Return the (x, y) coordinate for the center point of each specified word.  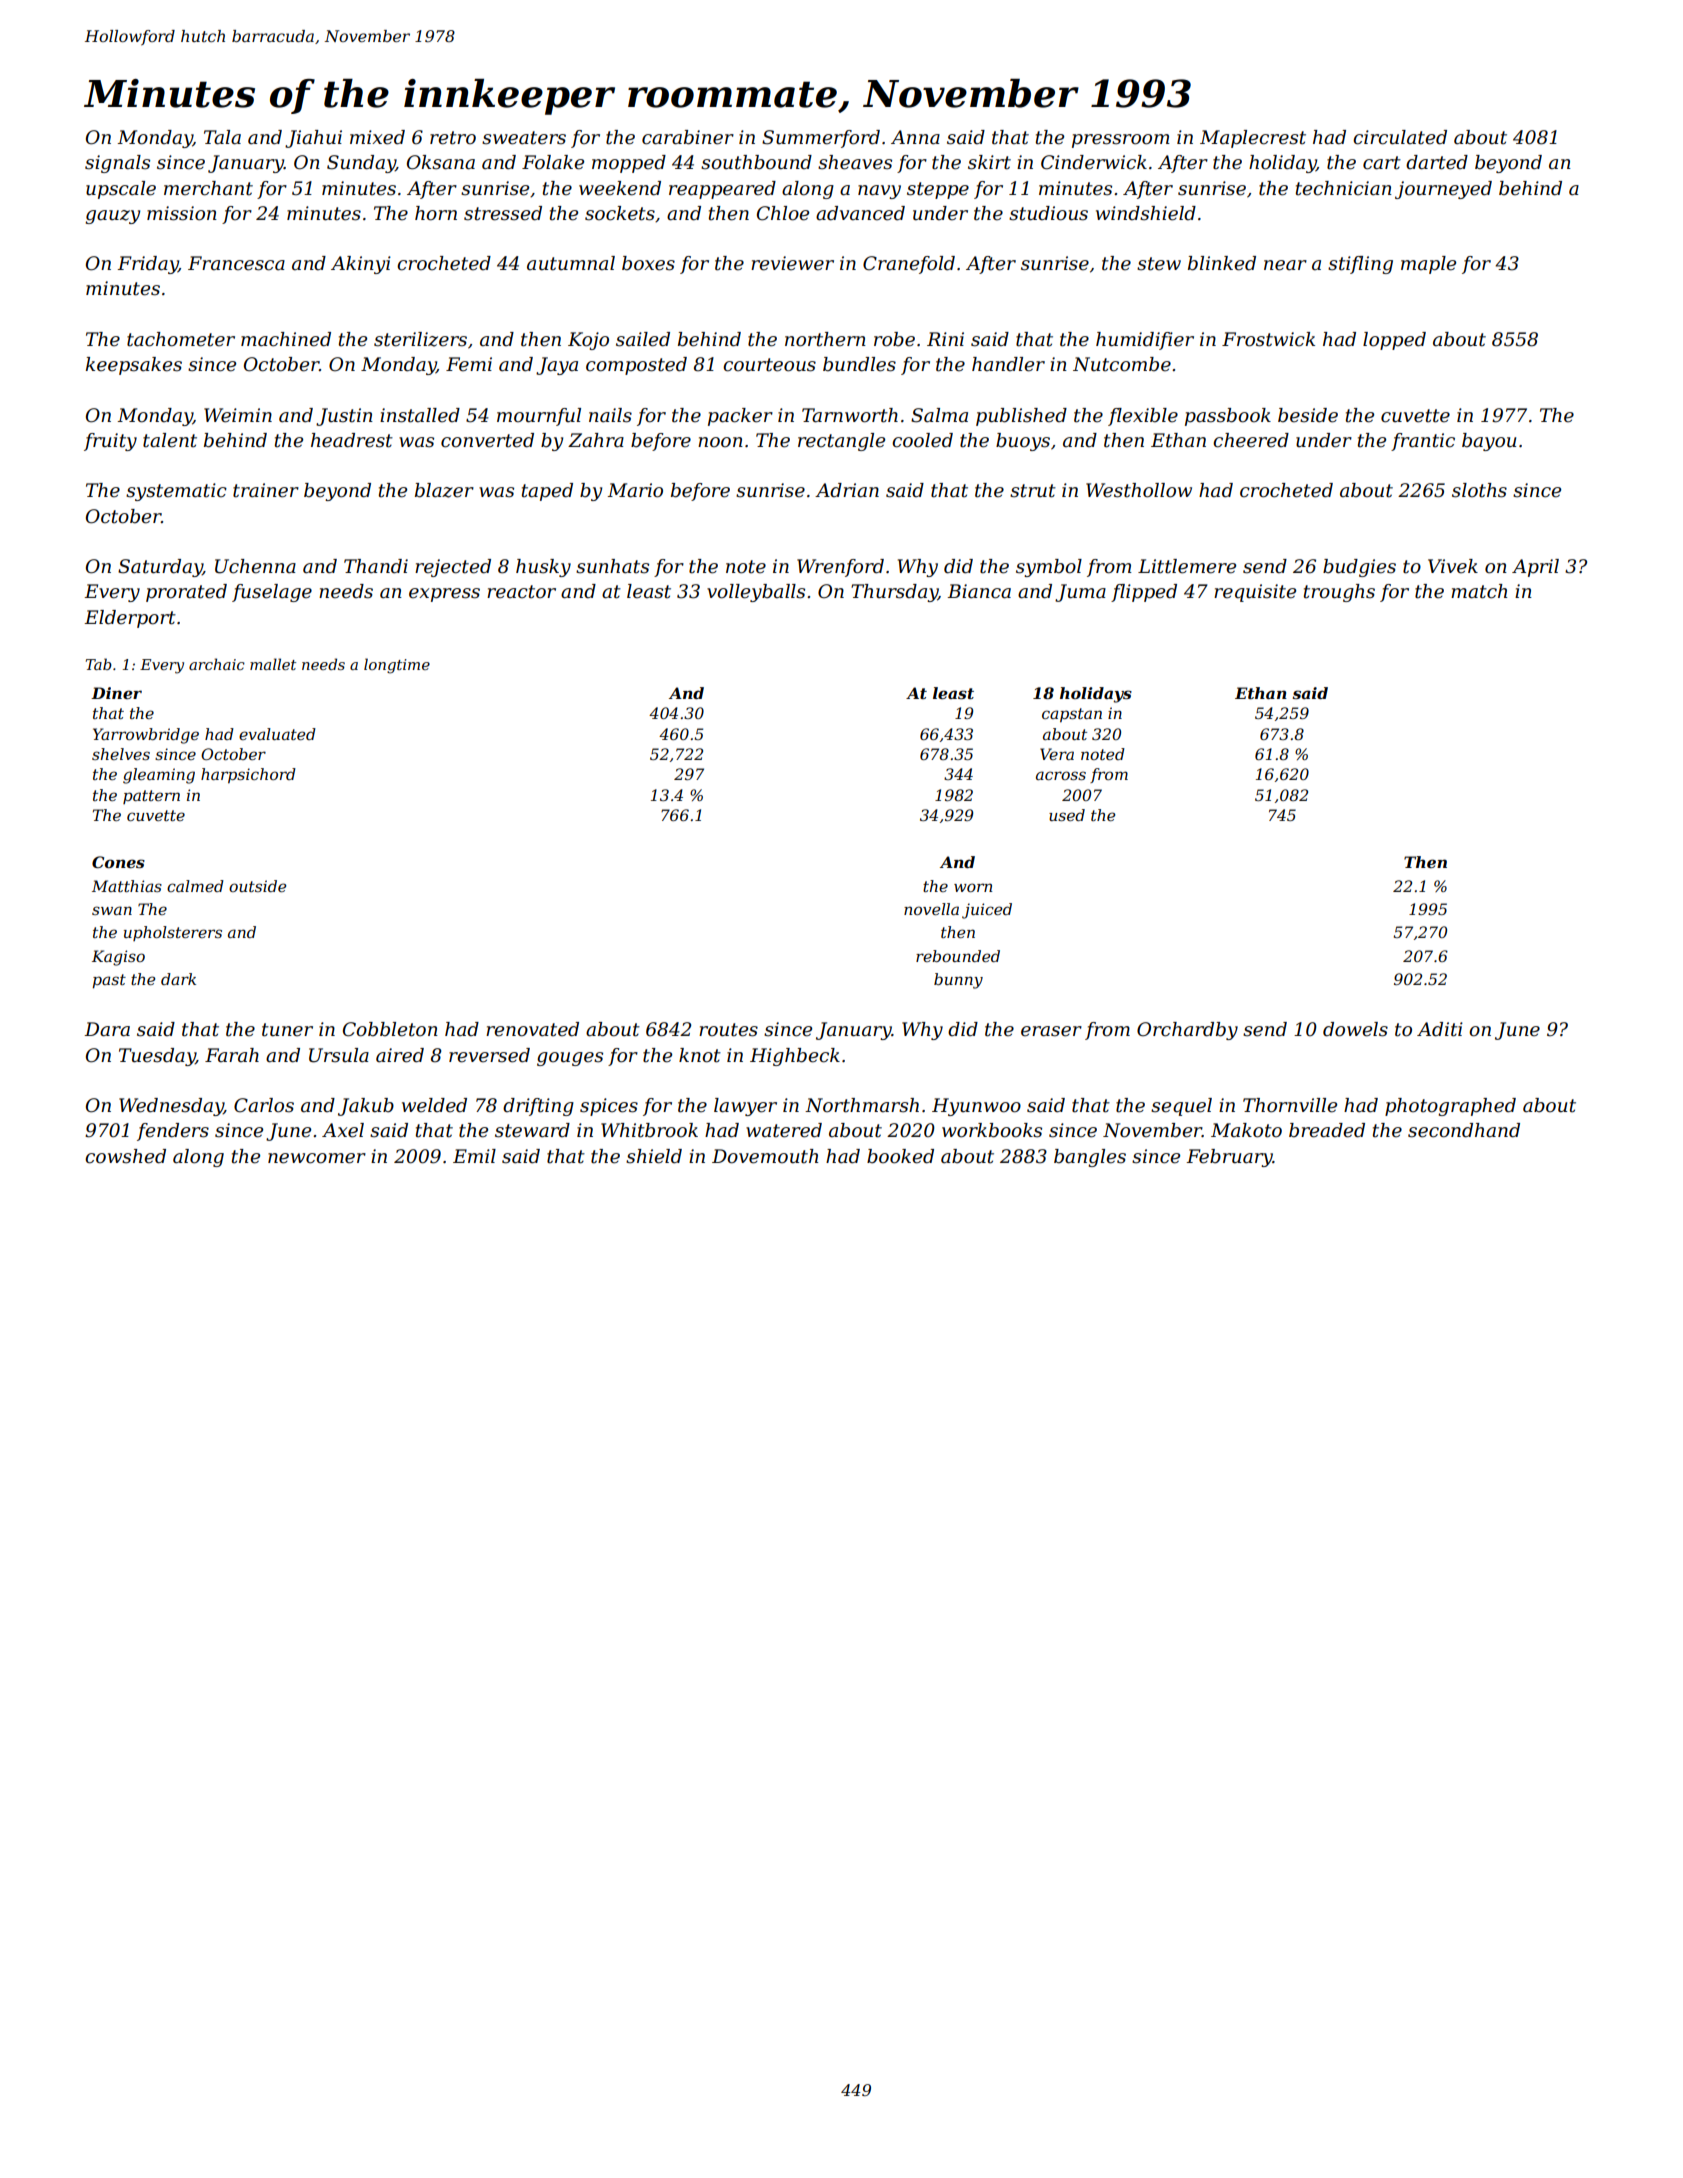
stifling (1360, 265)
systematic (176, 492)
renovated (532, 1029)
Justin (344, 417)
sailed (643, 339)
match (1479, 591)
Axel (343, 1130)
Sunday (361, 164)
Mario (635, 490)
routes (728, 1030)
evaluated (277, 734)
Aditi (1440, 1029)
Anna (915, 137)
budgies (1359, 568)
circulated (1400, 137)
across (1061, 775)
